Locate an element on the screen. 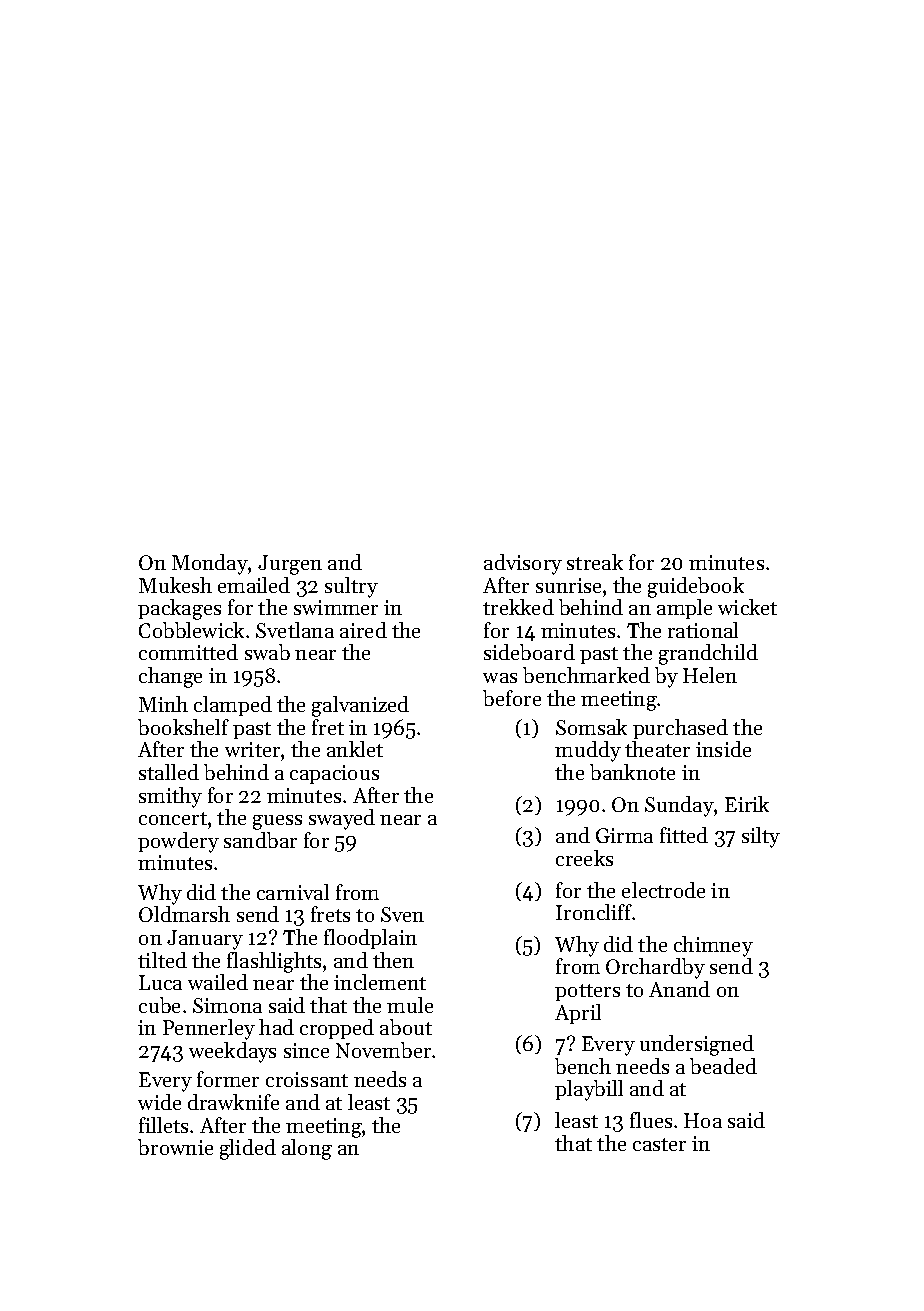  wicket is located at coordinates (747, 607).
